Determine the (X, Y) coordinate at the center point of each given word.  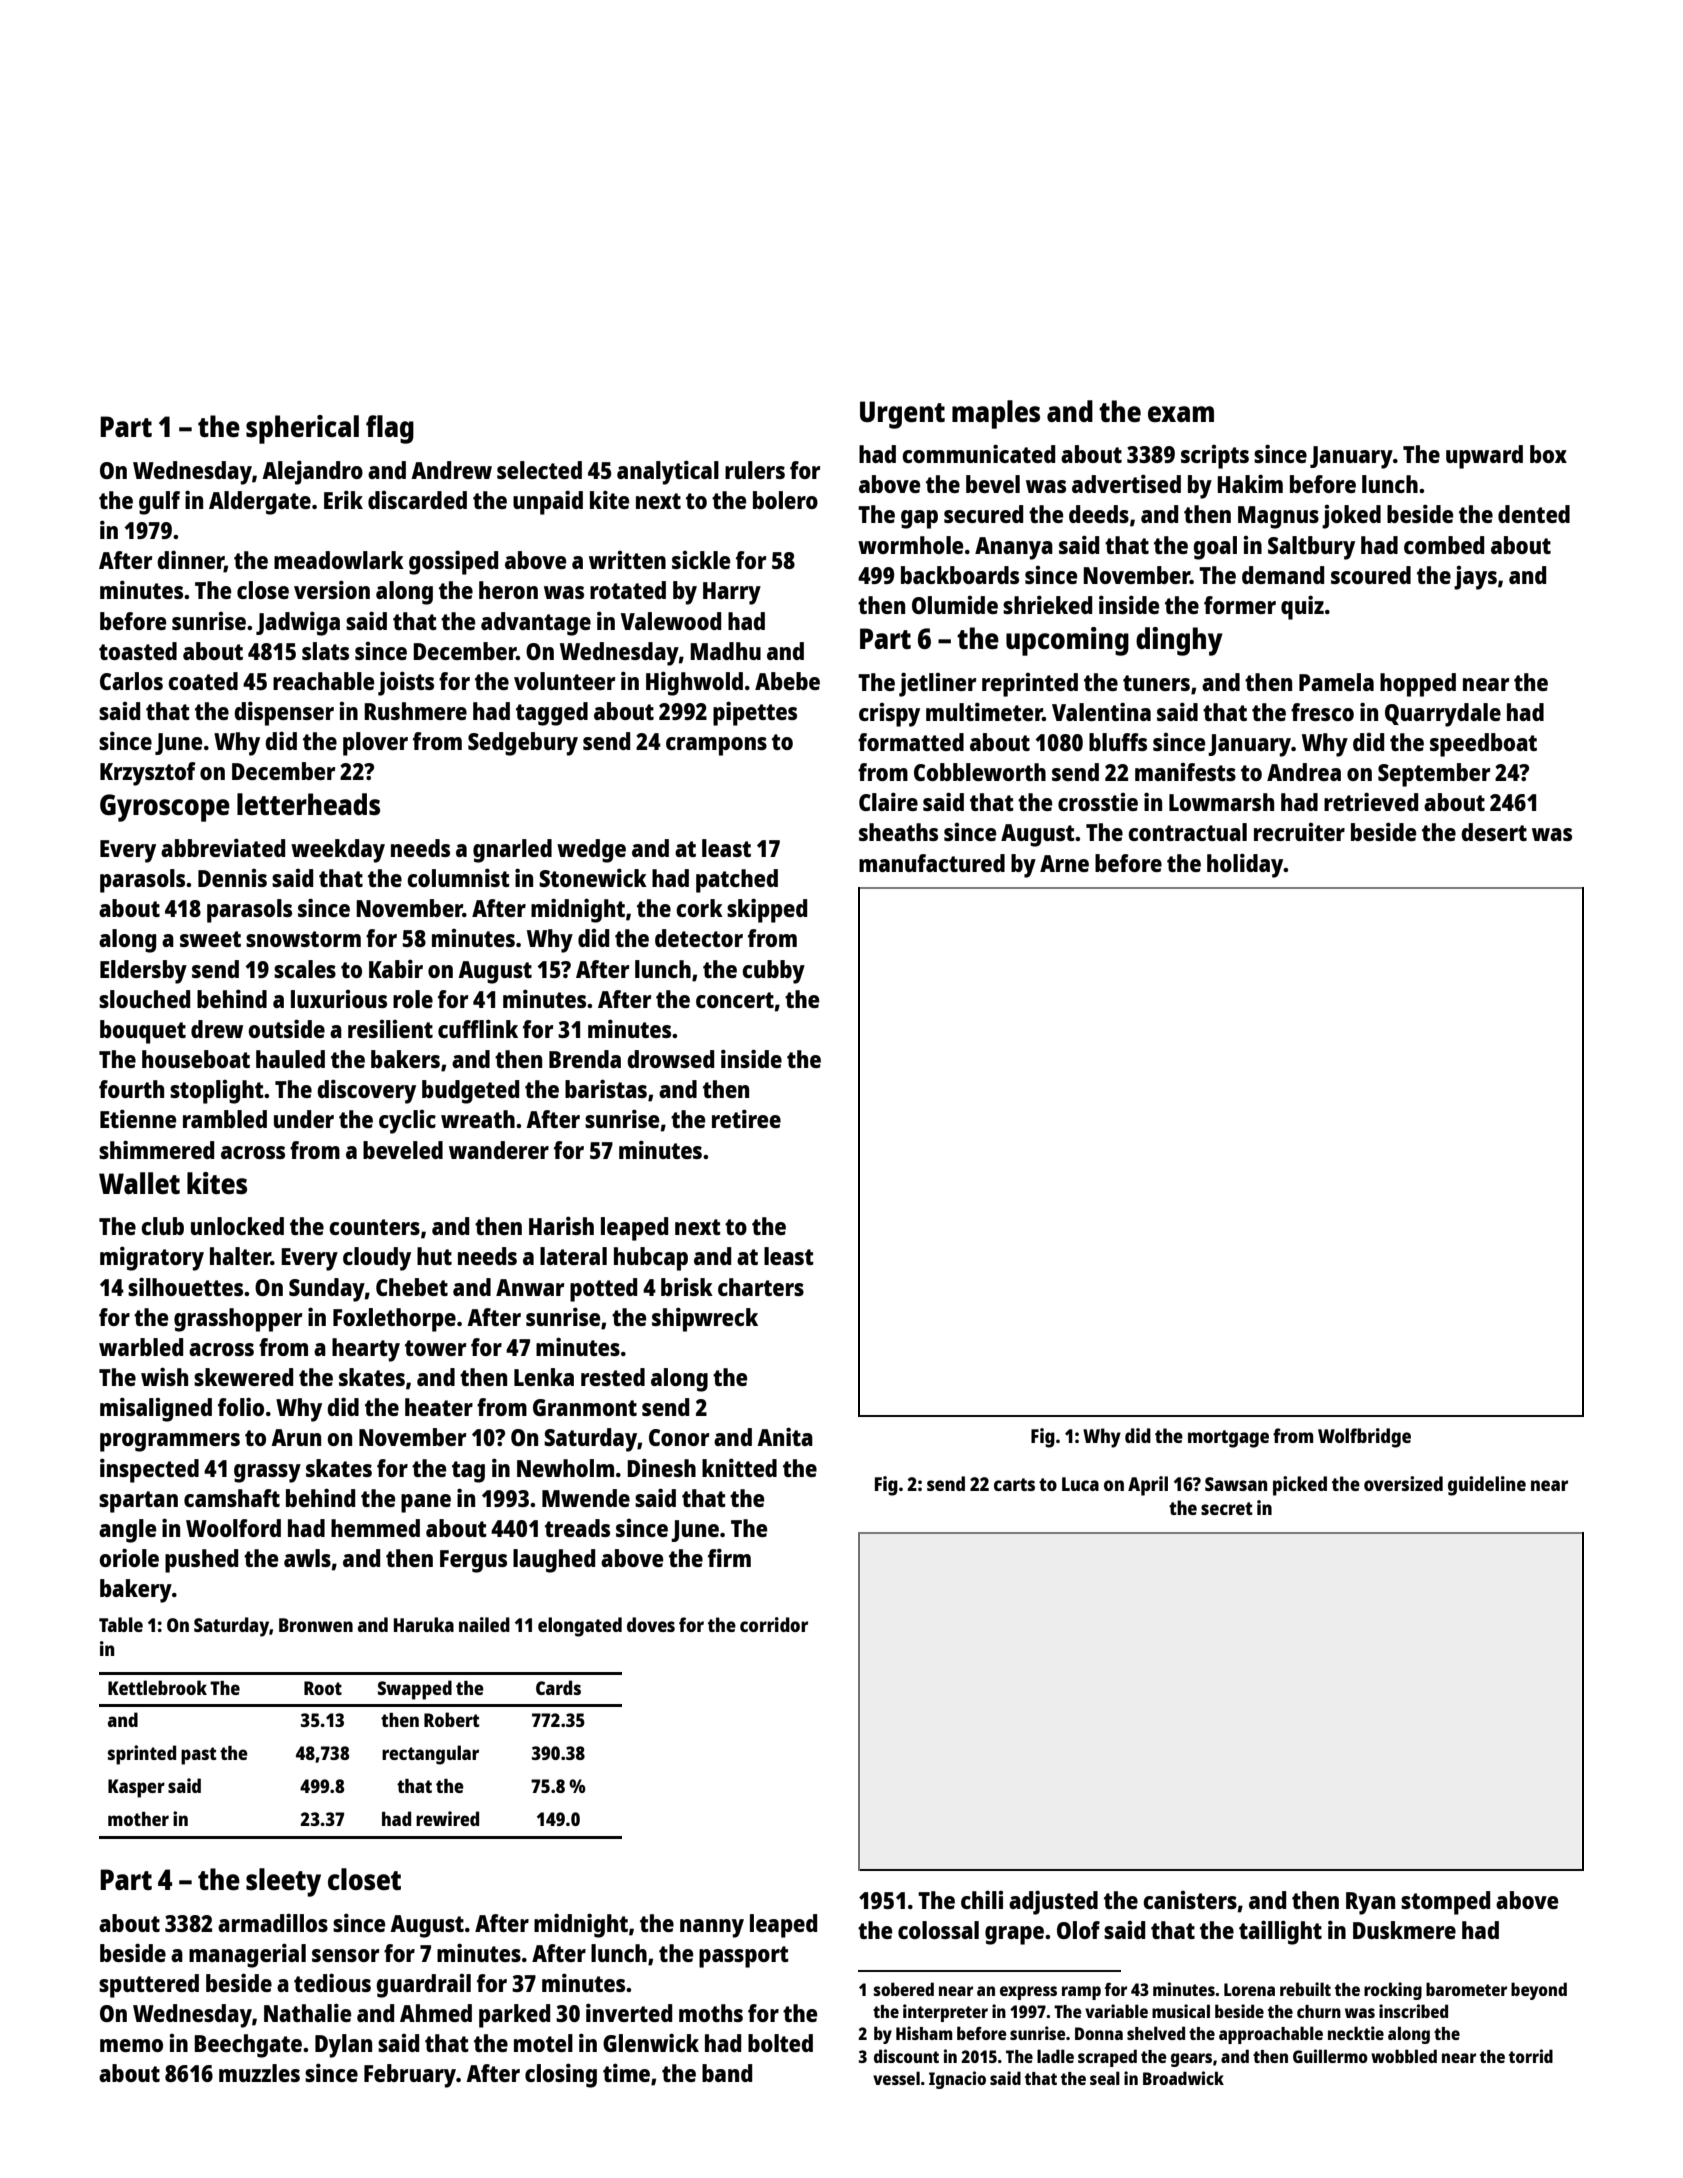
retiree (746, 1118)
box (1548, 454)
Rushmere (415, 711)
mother (138, 1819)
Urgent (902, 415)
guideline (1487, 1486)
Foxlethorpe (394, 1320)
